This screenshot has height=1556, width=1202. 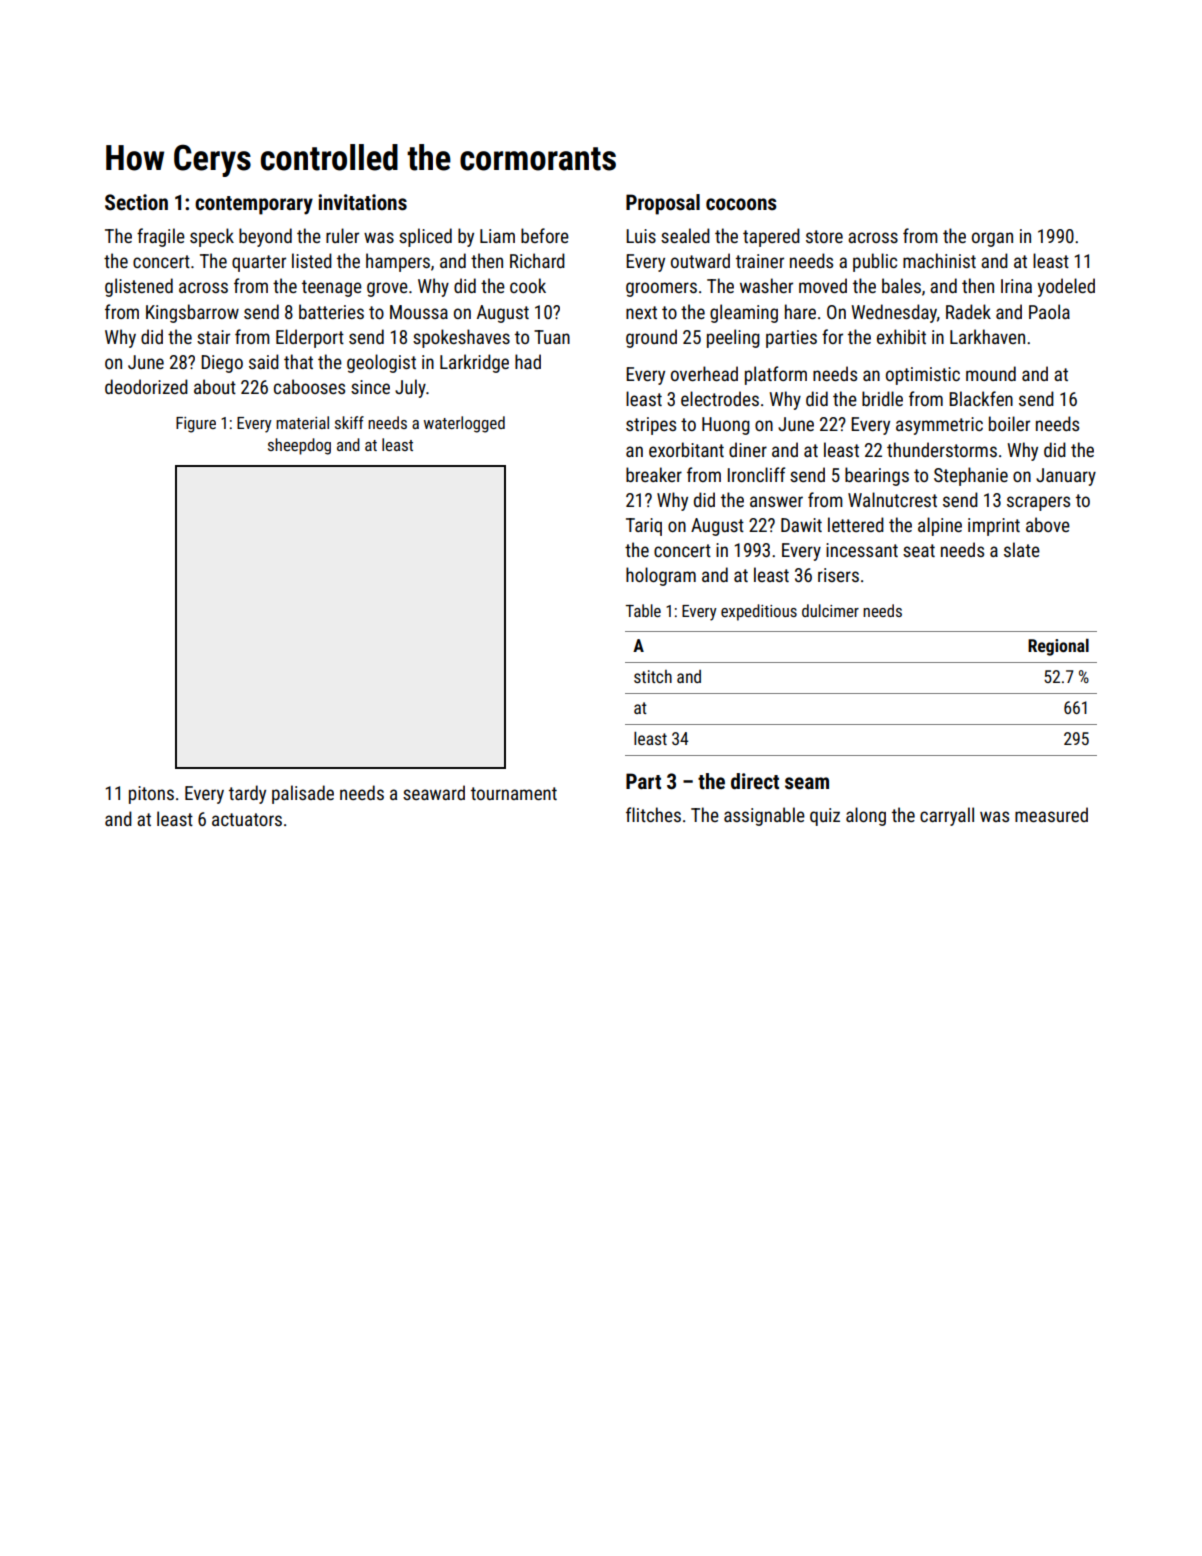 I want to click on gleaming, so click(x=744, y=313).
